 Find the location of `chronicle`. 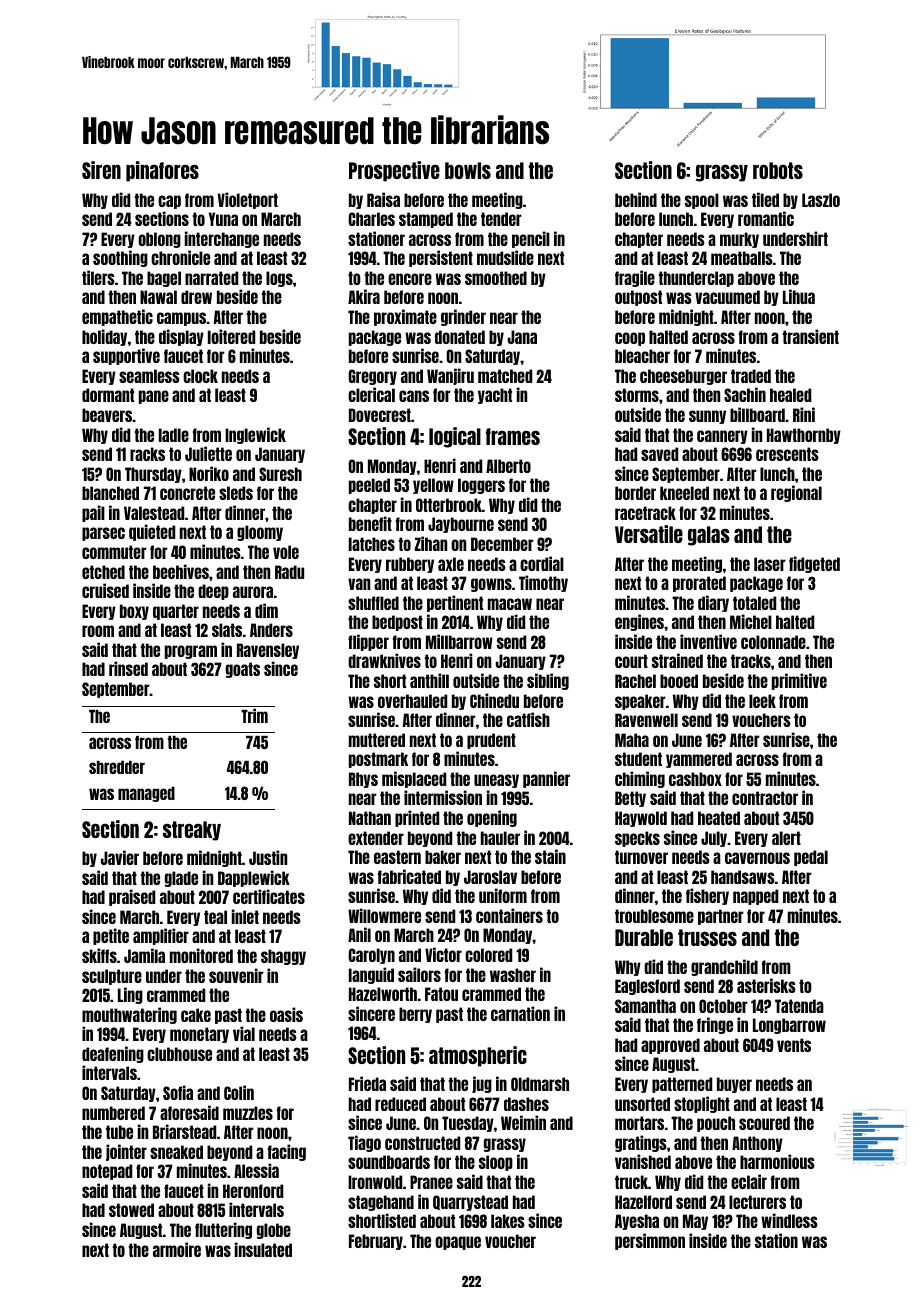

chronicle is located at coordinates (180, 257).
